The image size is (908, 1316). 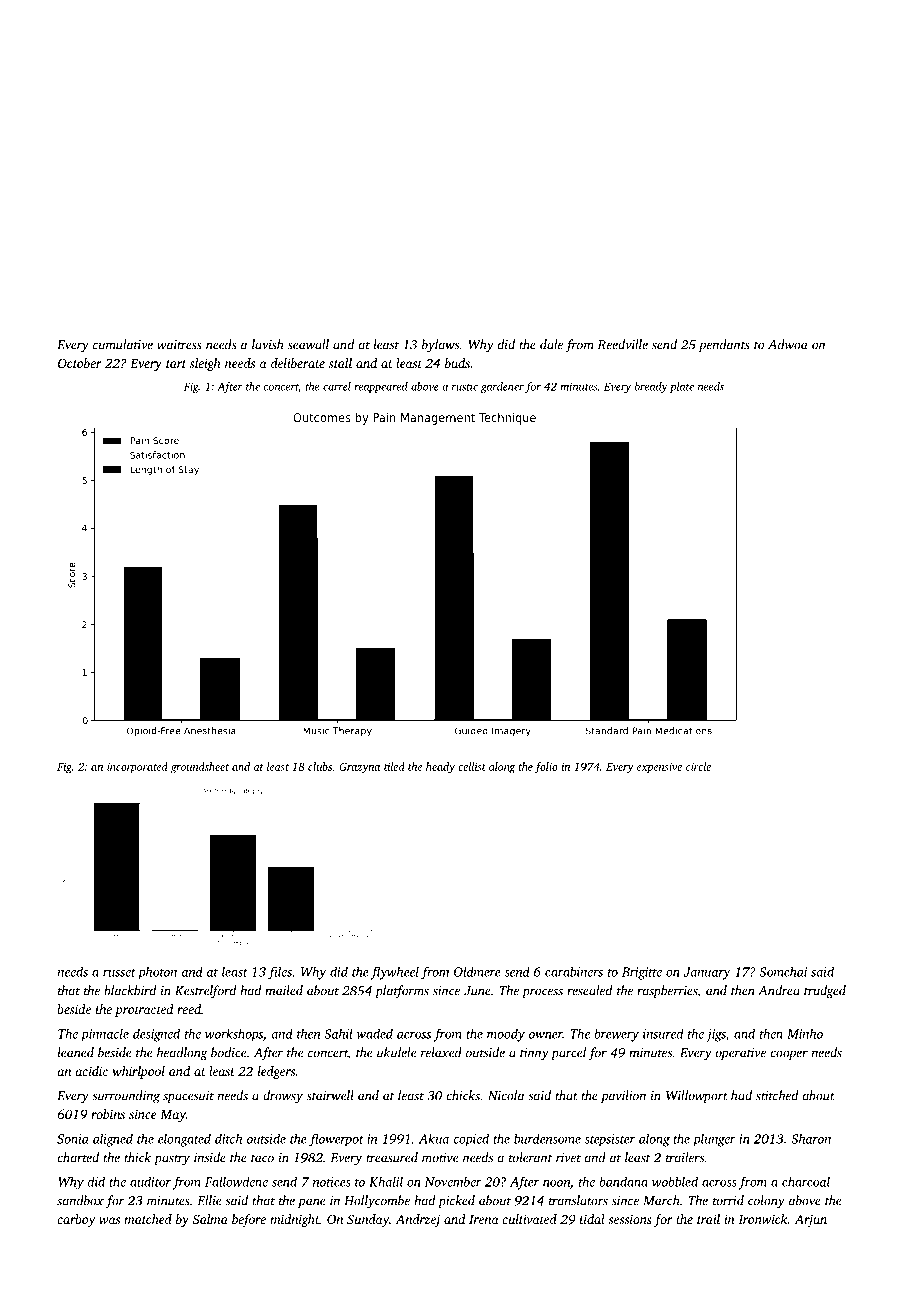 What do you see at coordinates (651, 387) in the screenshot?
I see `bready` at bounding box center [651, 387].
